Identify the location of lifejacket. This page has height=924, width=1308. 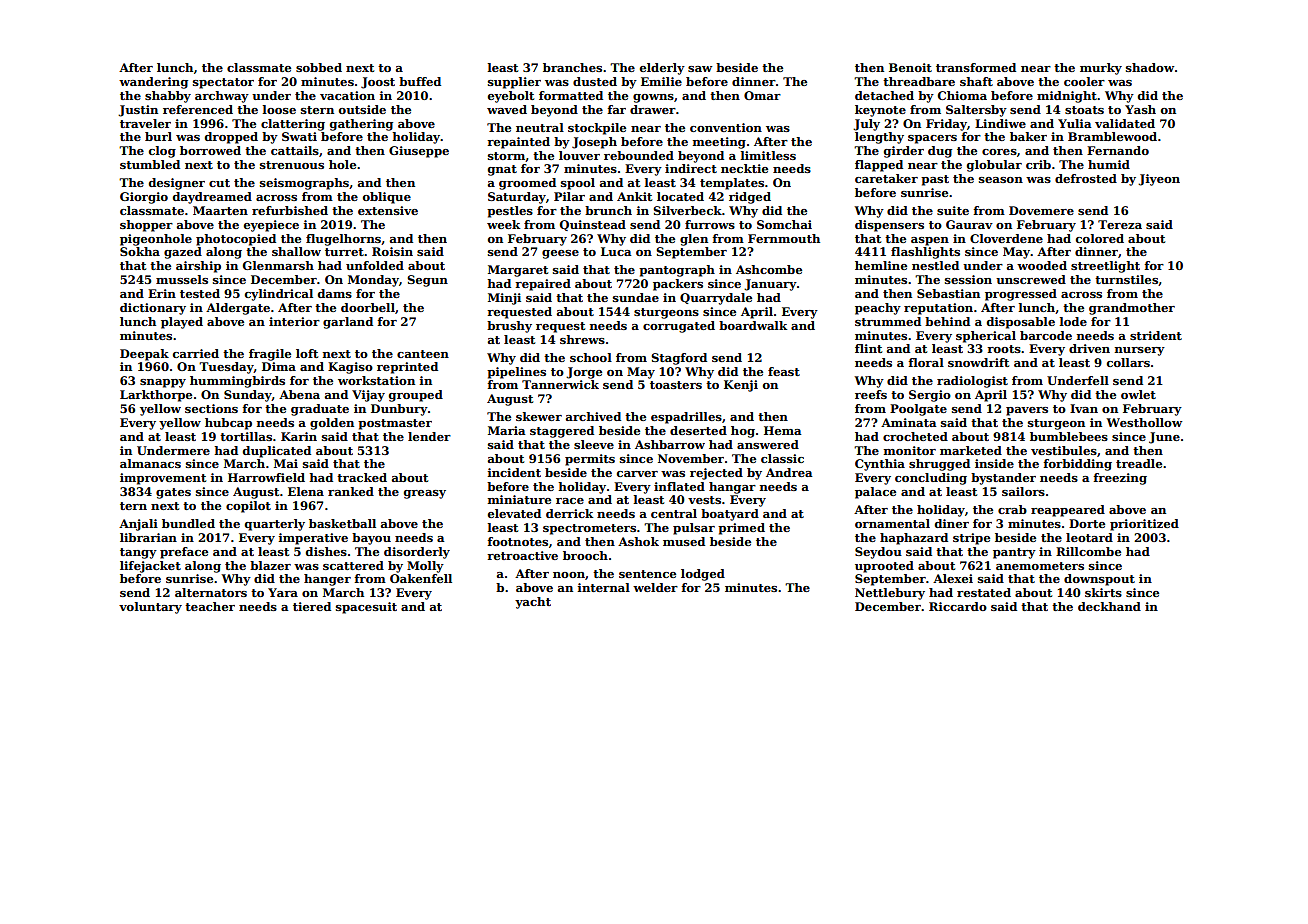
(150, 567).
